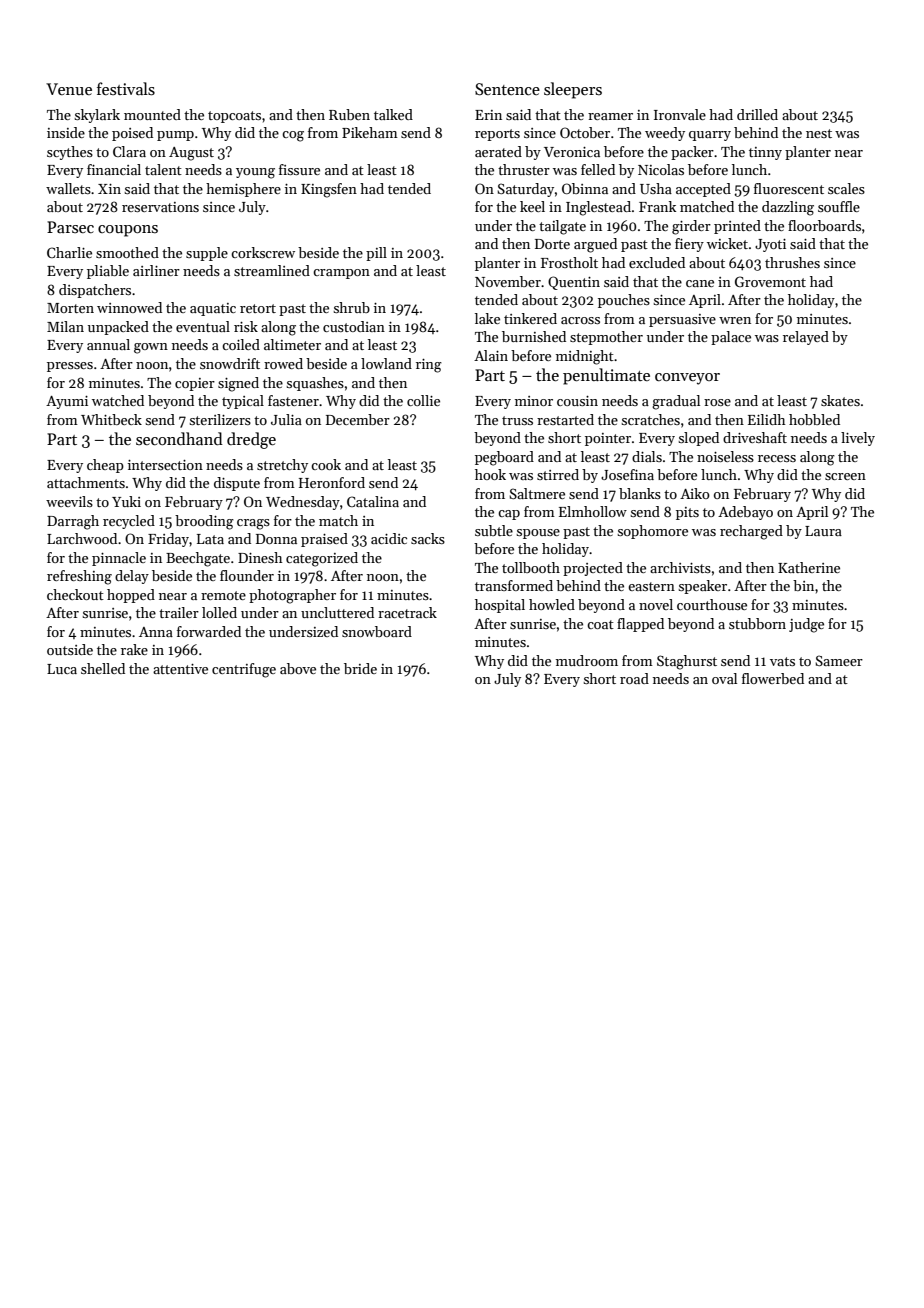 This screenshot has width=924, height=1308. I want to click on shelled, so click(103, 668).
